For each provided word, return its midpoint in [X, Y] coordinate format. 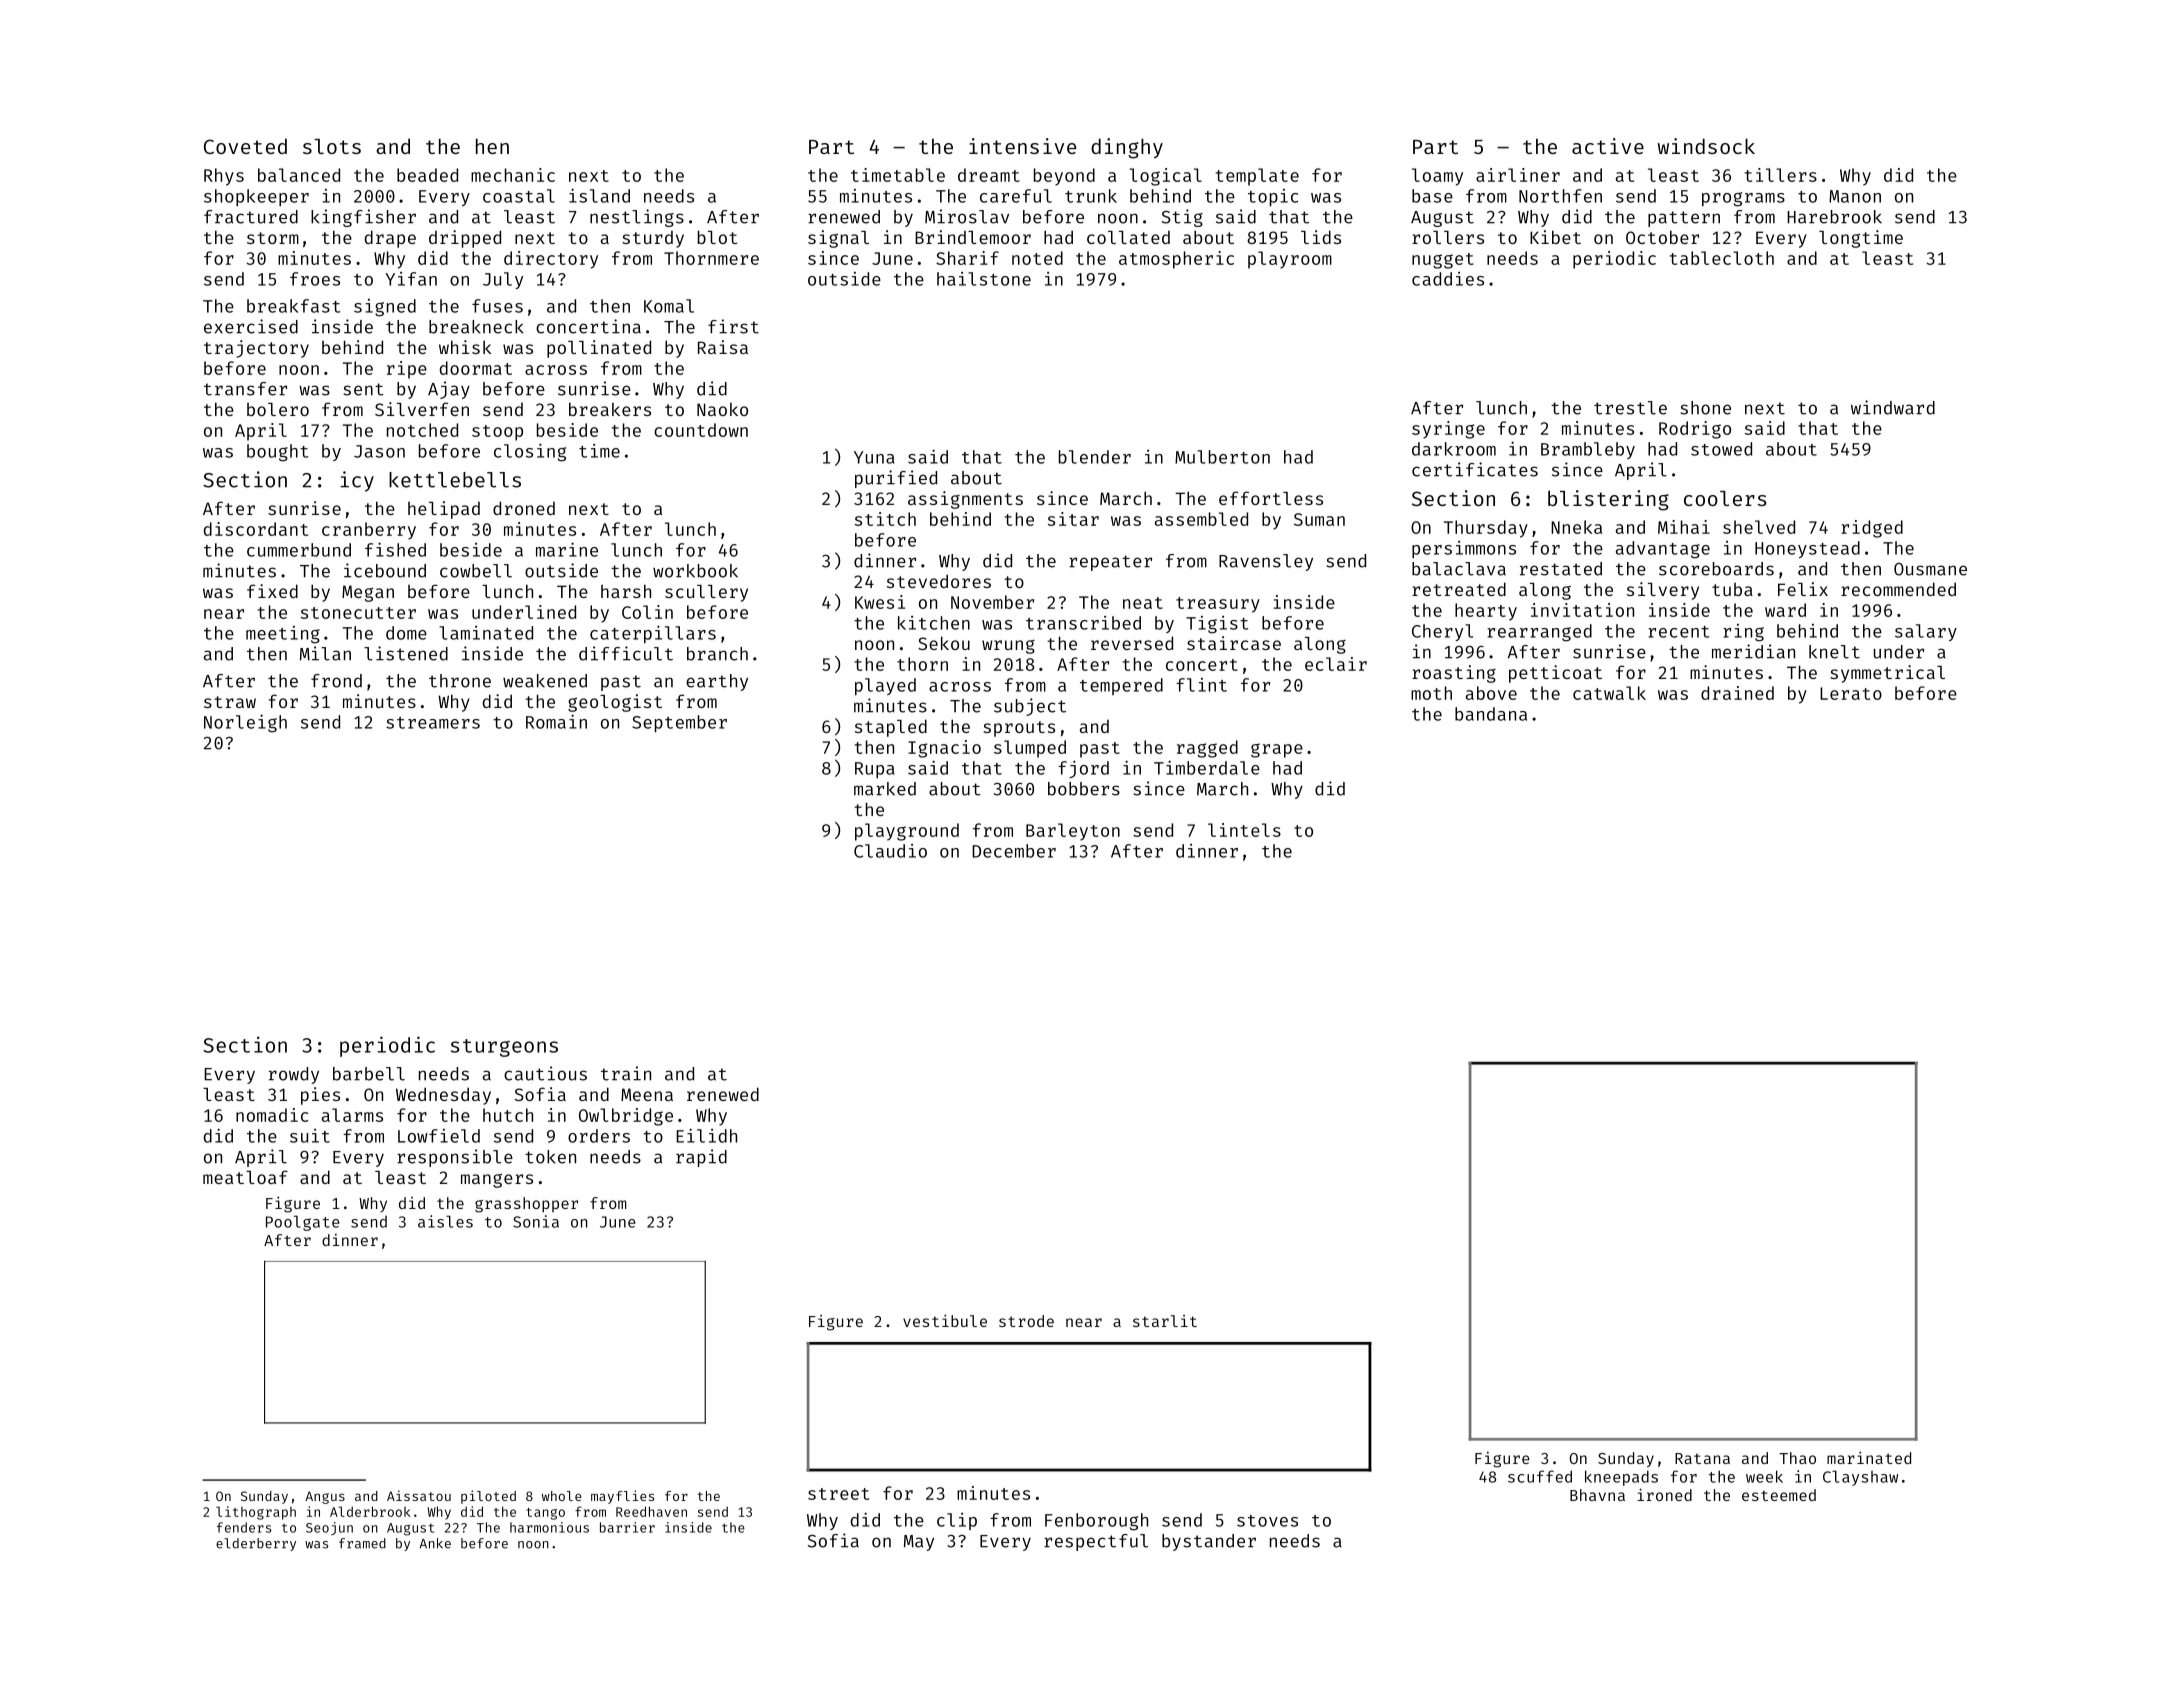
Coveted [245, 146]
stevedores [939, 581]
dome [406, 633]
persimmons [1464, 549]
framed [362, 1543]
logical [1165, 177]
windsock [1706, 146]
